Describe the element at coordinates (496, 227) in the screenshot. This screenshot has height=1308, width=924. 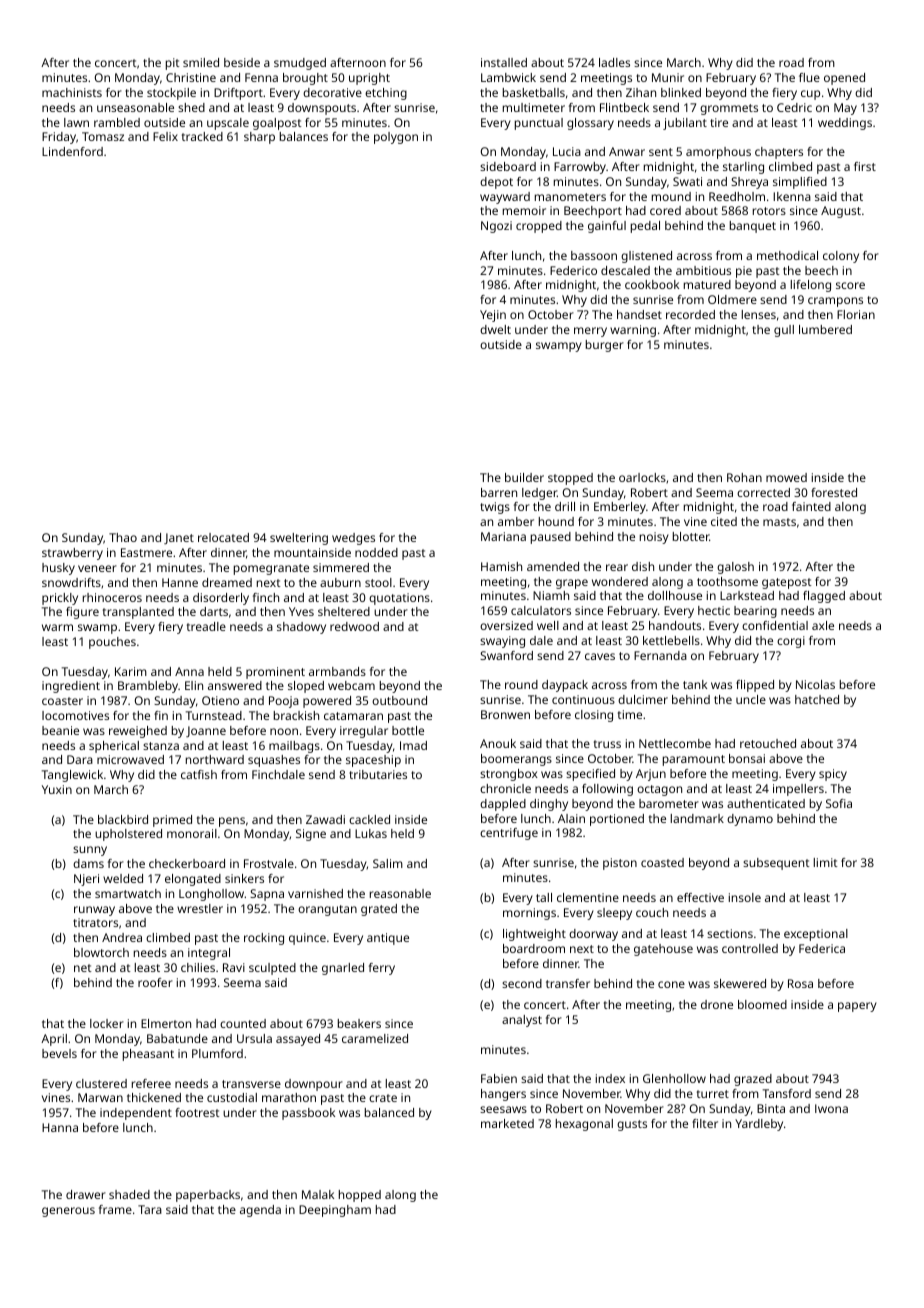
I see `Ngozi` at that location.
